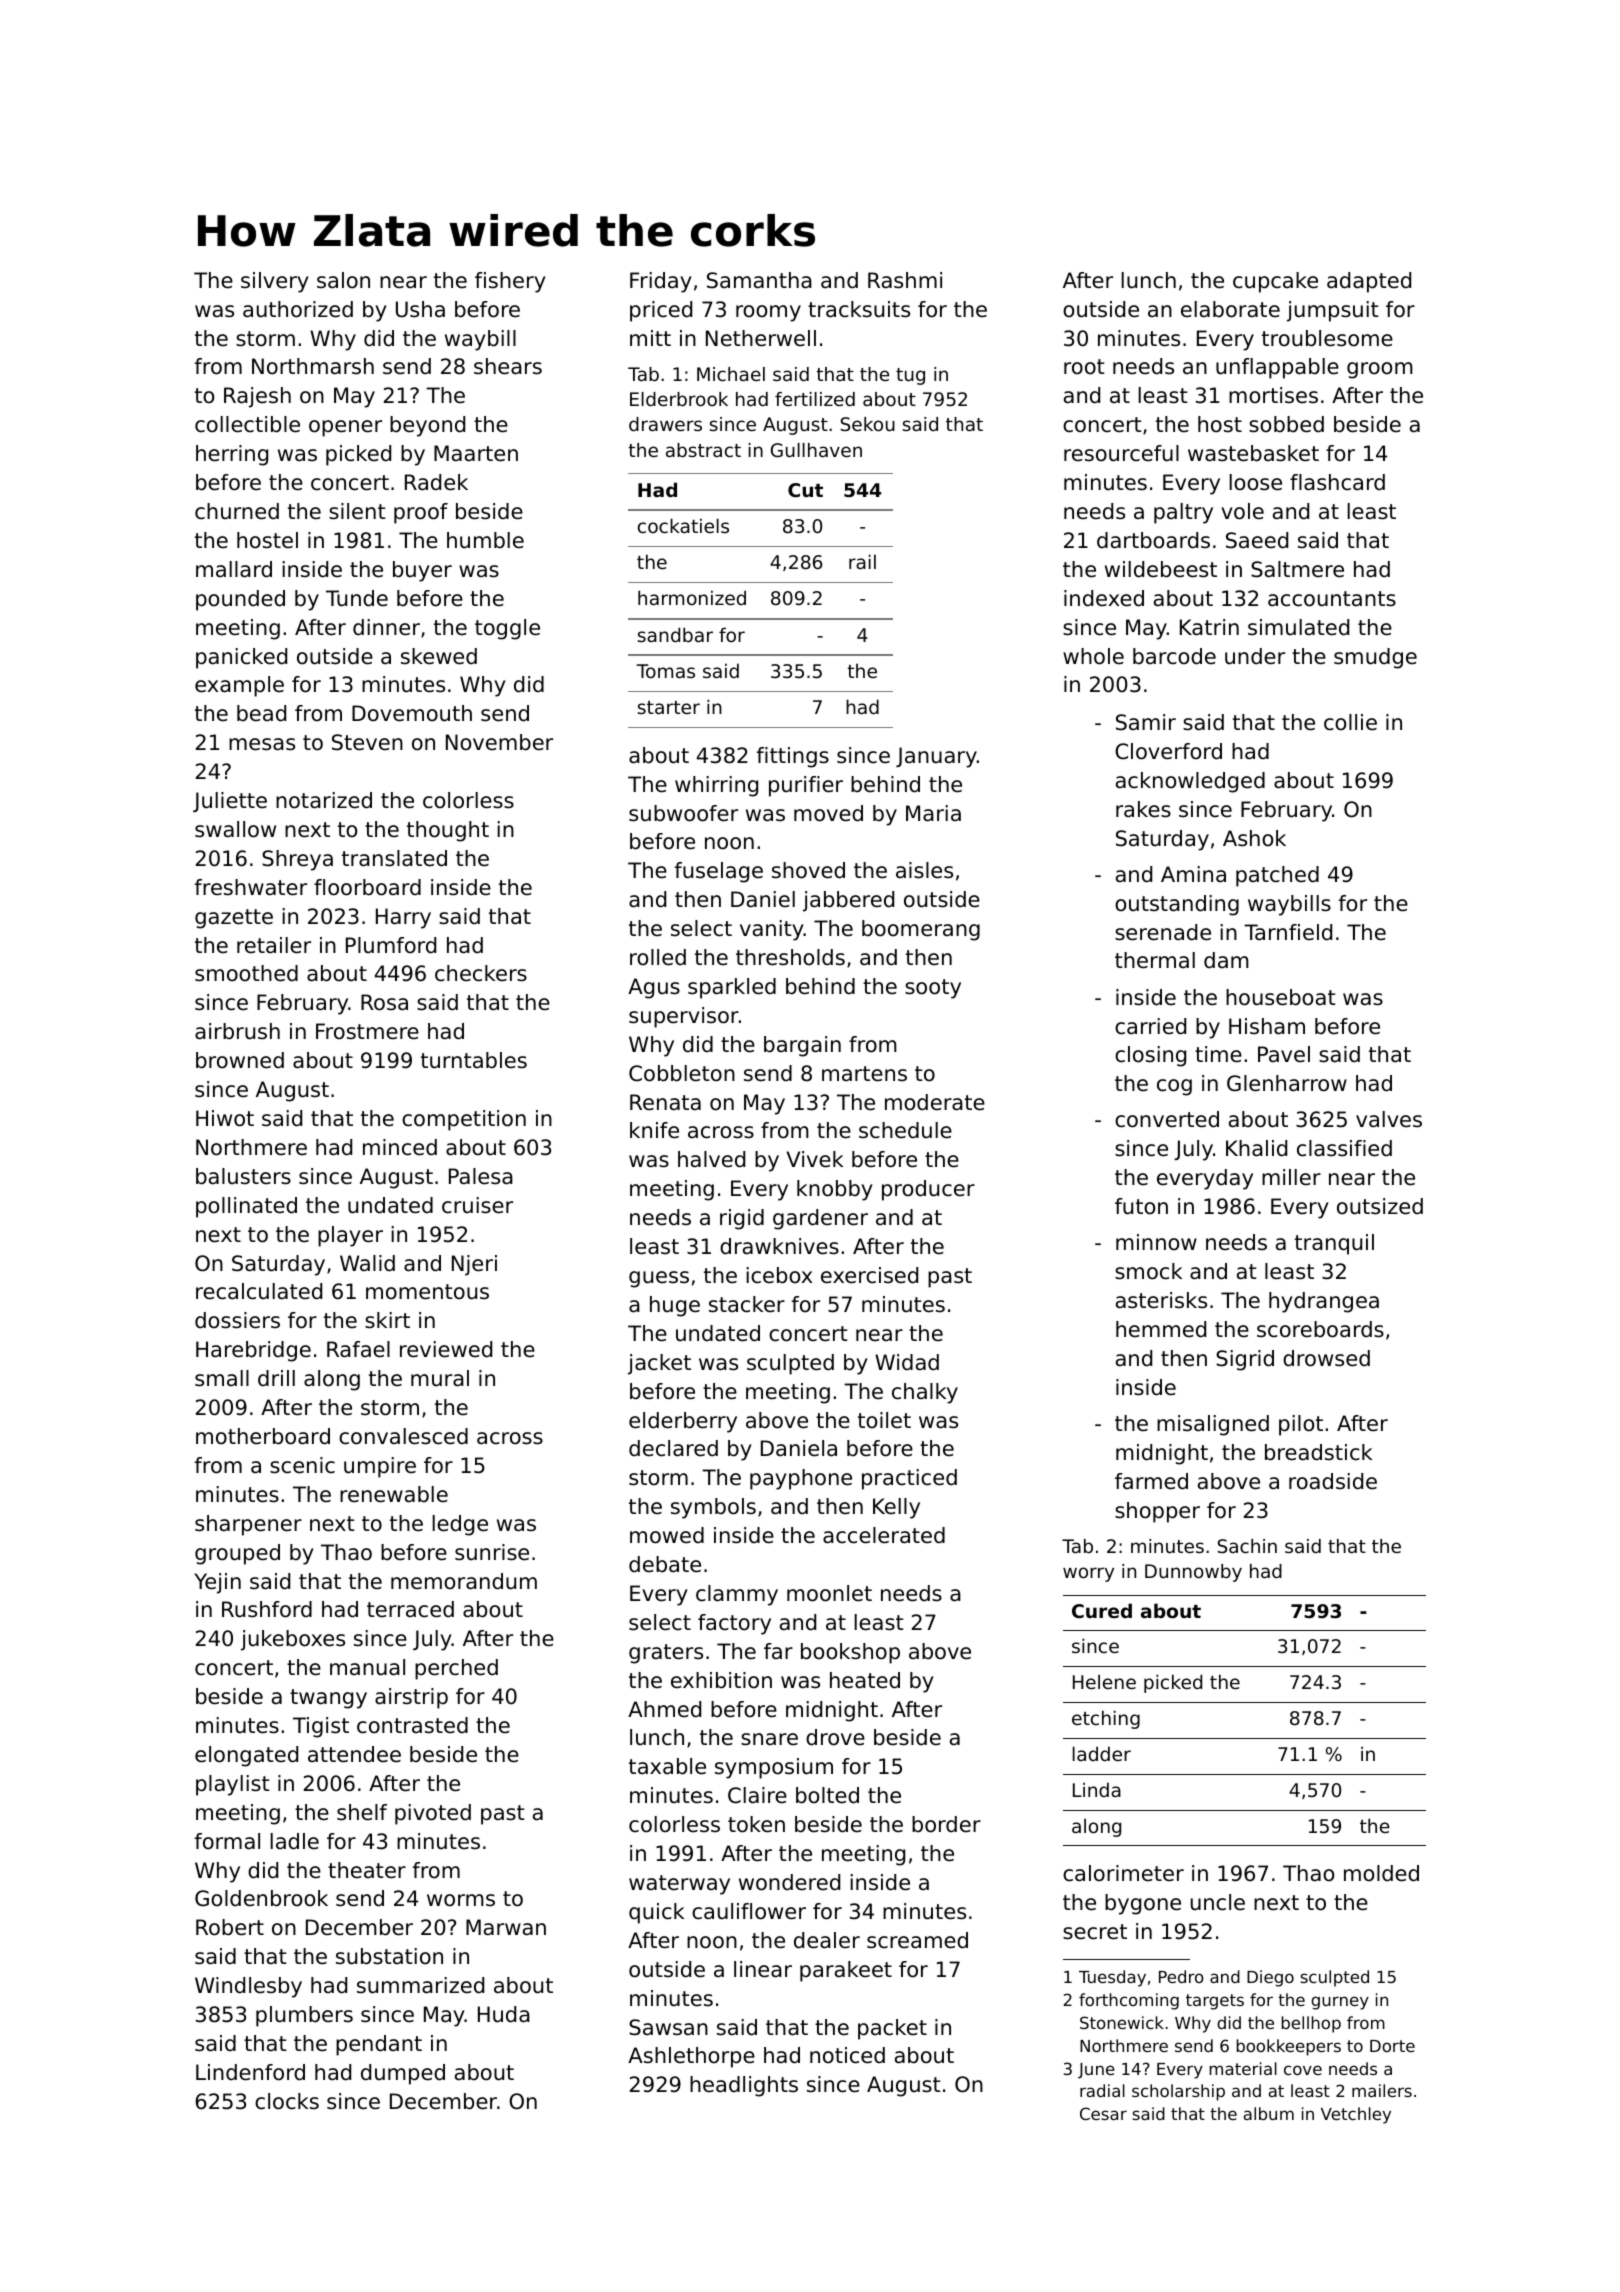 The image size is (1620, 2292). What do you see at coordinates (793, 757) in the page?
I see `fittings` at bounding box center [793, 757].
